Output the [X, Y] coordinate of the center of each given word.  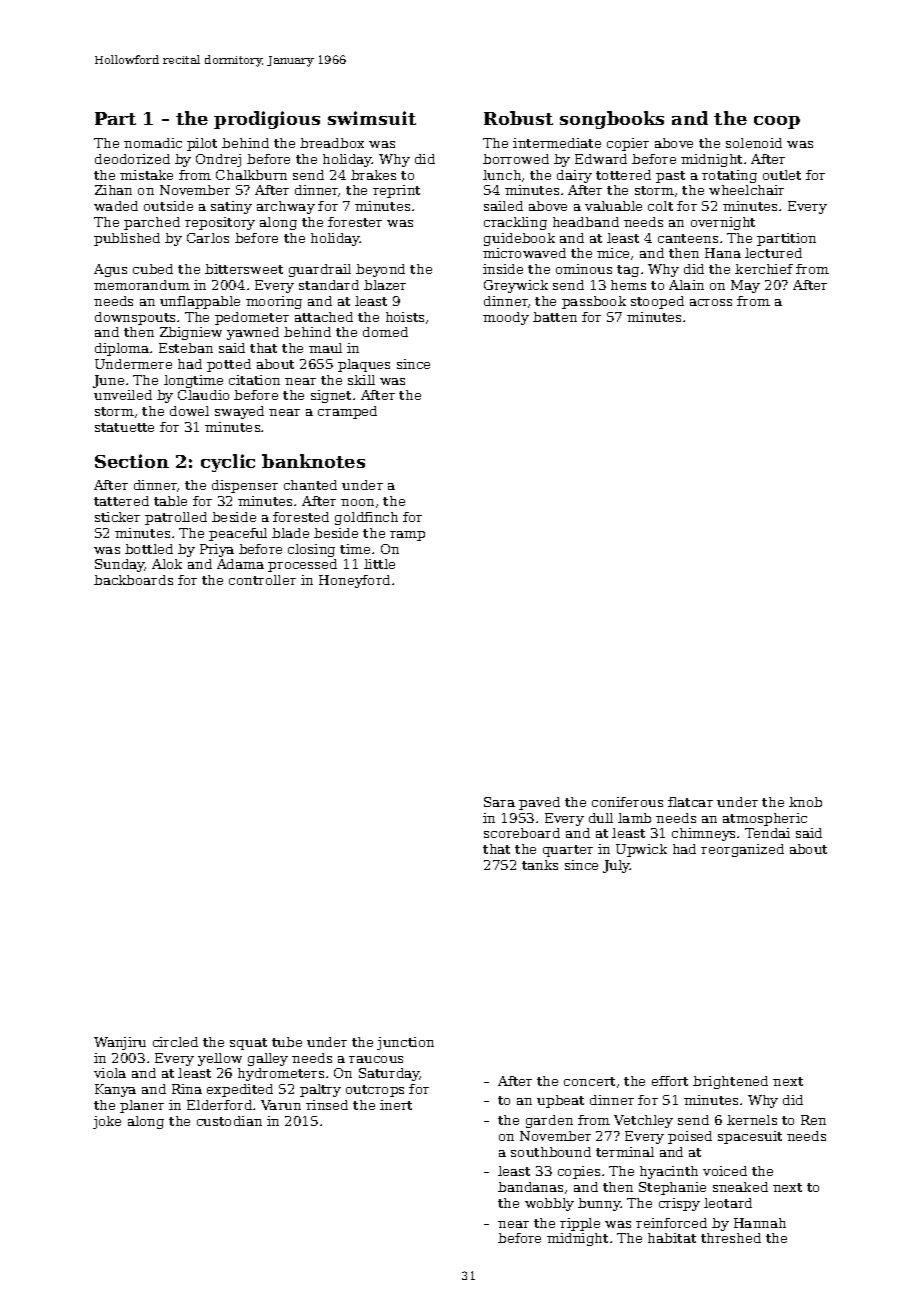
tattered [121, 501]
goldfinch [366, 518]
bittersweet [244, 269]
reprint [396, 191]
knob [805, 802]
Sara [499, 802]
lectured [773, 253]
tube [287, 1042]
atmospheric [765, 819]
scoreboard [522, 833]
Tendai [767, 833]
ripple [580, 1224]
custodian [229, 1121]
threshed [731, 1238]
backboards [133, 580]
